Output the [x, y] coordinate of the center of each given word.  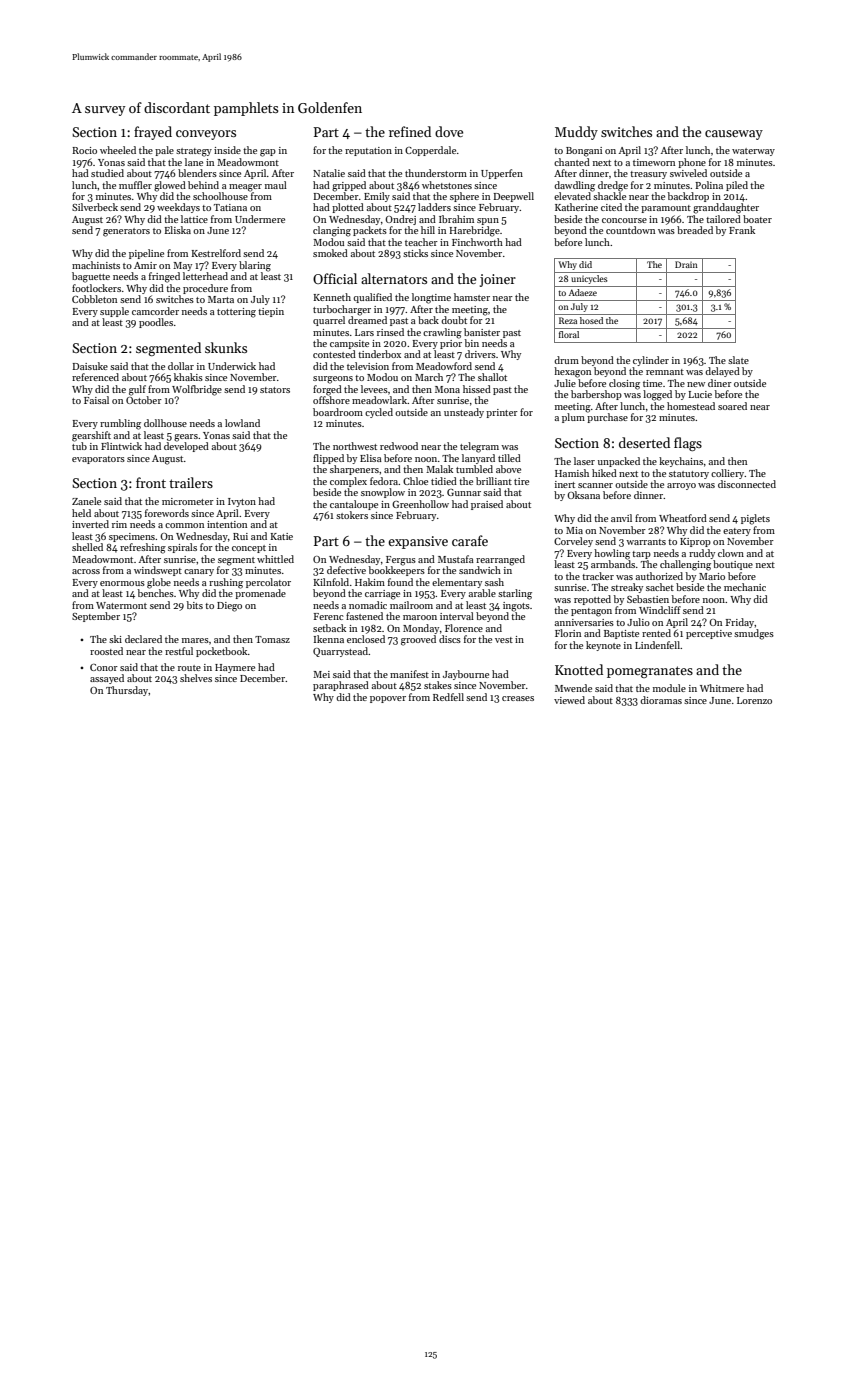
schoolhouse [220, 196]
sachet [660, 587]
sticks [415, 253]
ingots [516, 607]
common [184, 525]
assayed [107, 679]
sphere [464, 197]
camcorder [155, 311]
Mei [321, 674]
